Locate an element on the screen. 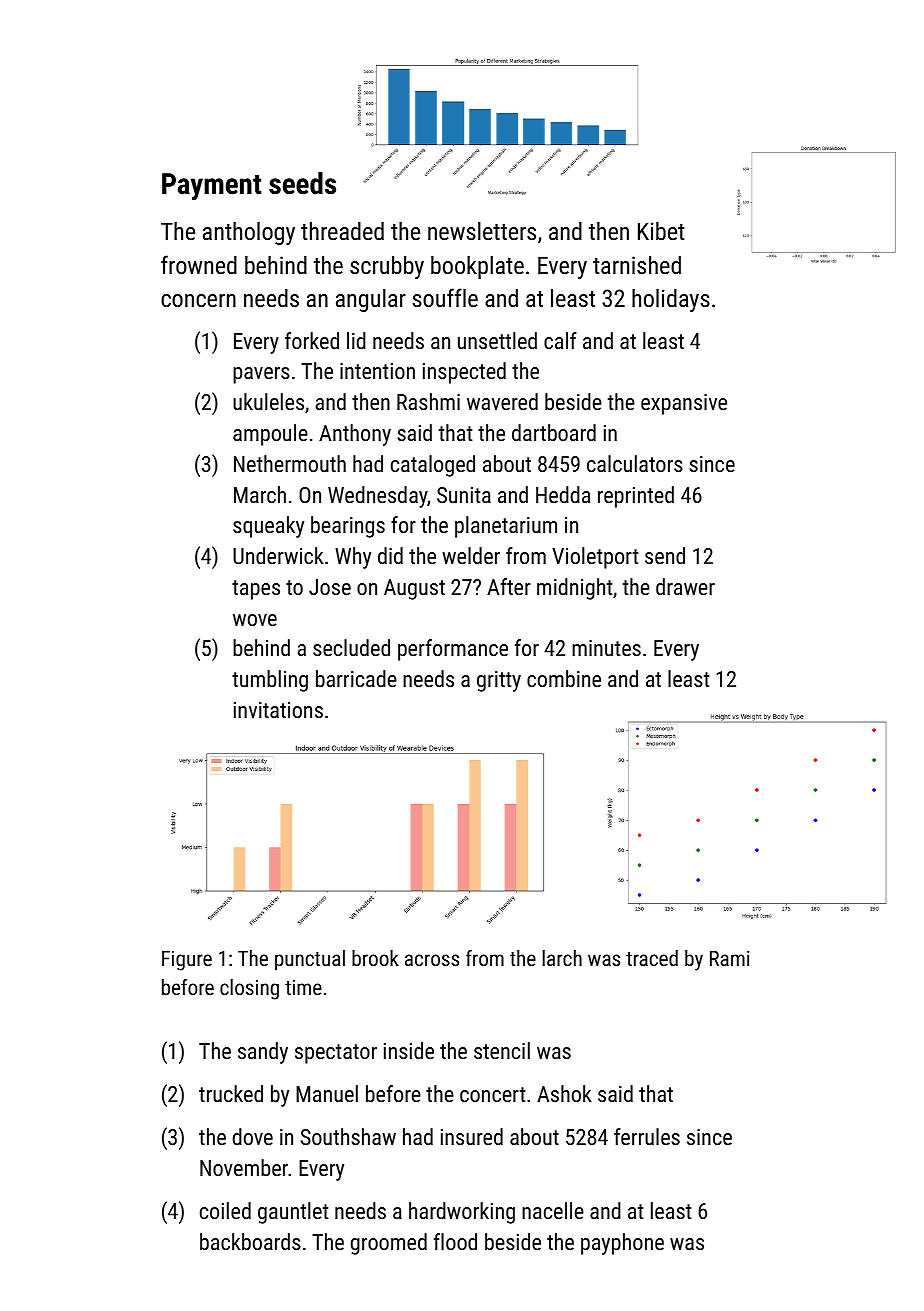 This screenshot has width=924, height=1311. wove is located at coordinates (255, 620).
